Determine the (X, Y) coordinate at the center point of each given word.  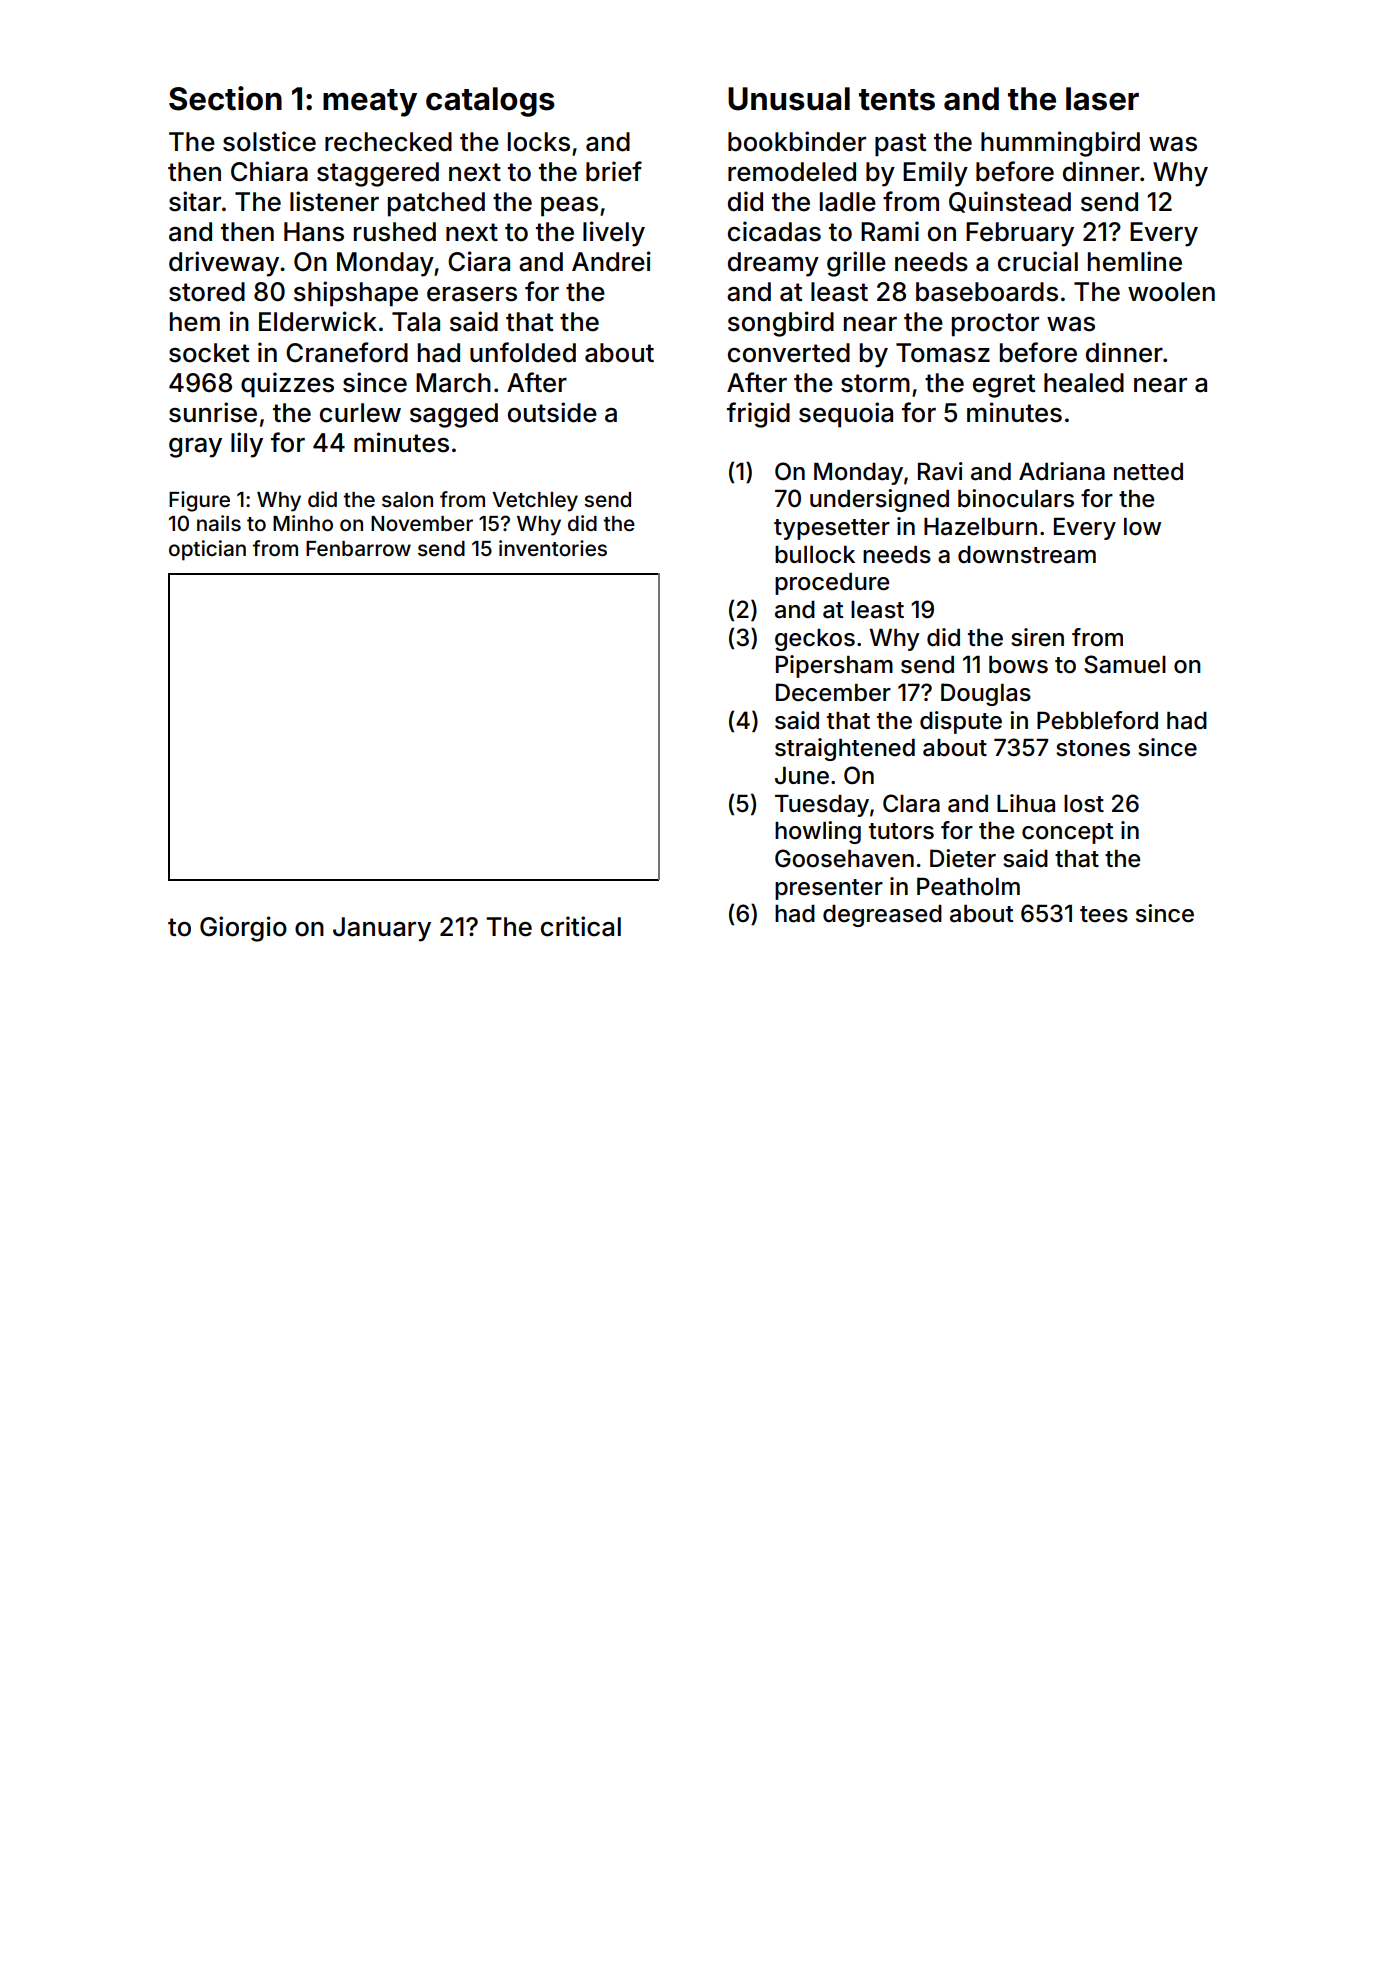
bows (1018, 665)
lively (614, 234)
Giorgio (243, 929)
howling (818, 832)
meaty (370, 103)
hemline (1135, 261)
